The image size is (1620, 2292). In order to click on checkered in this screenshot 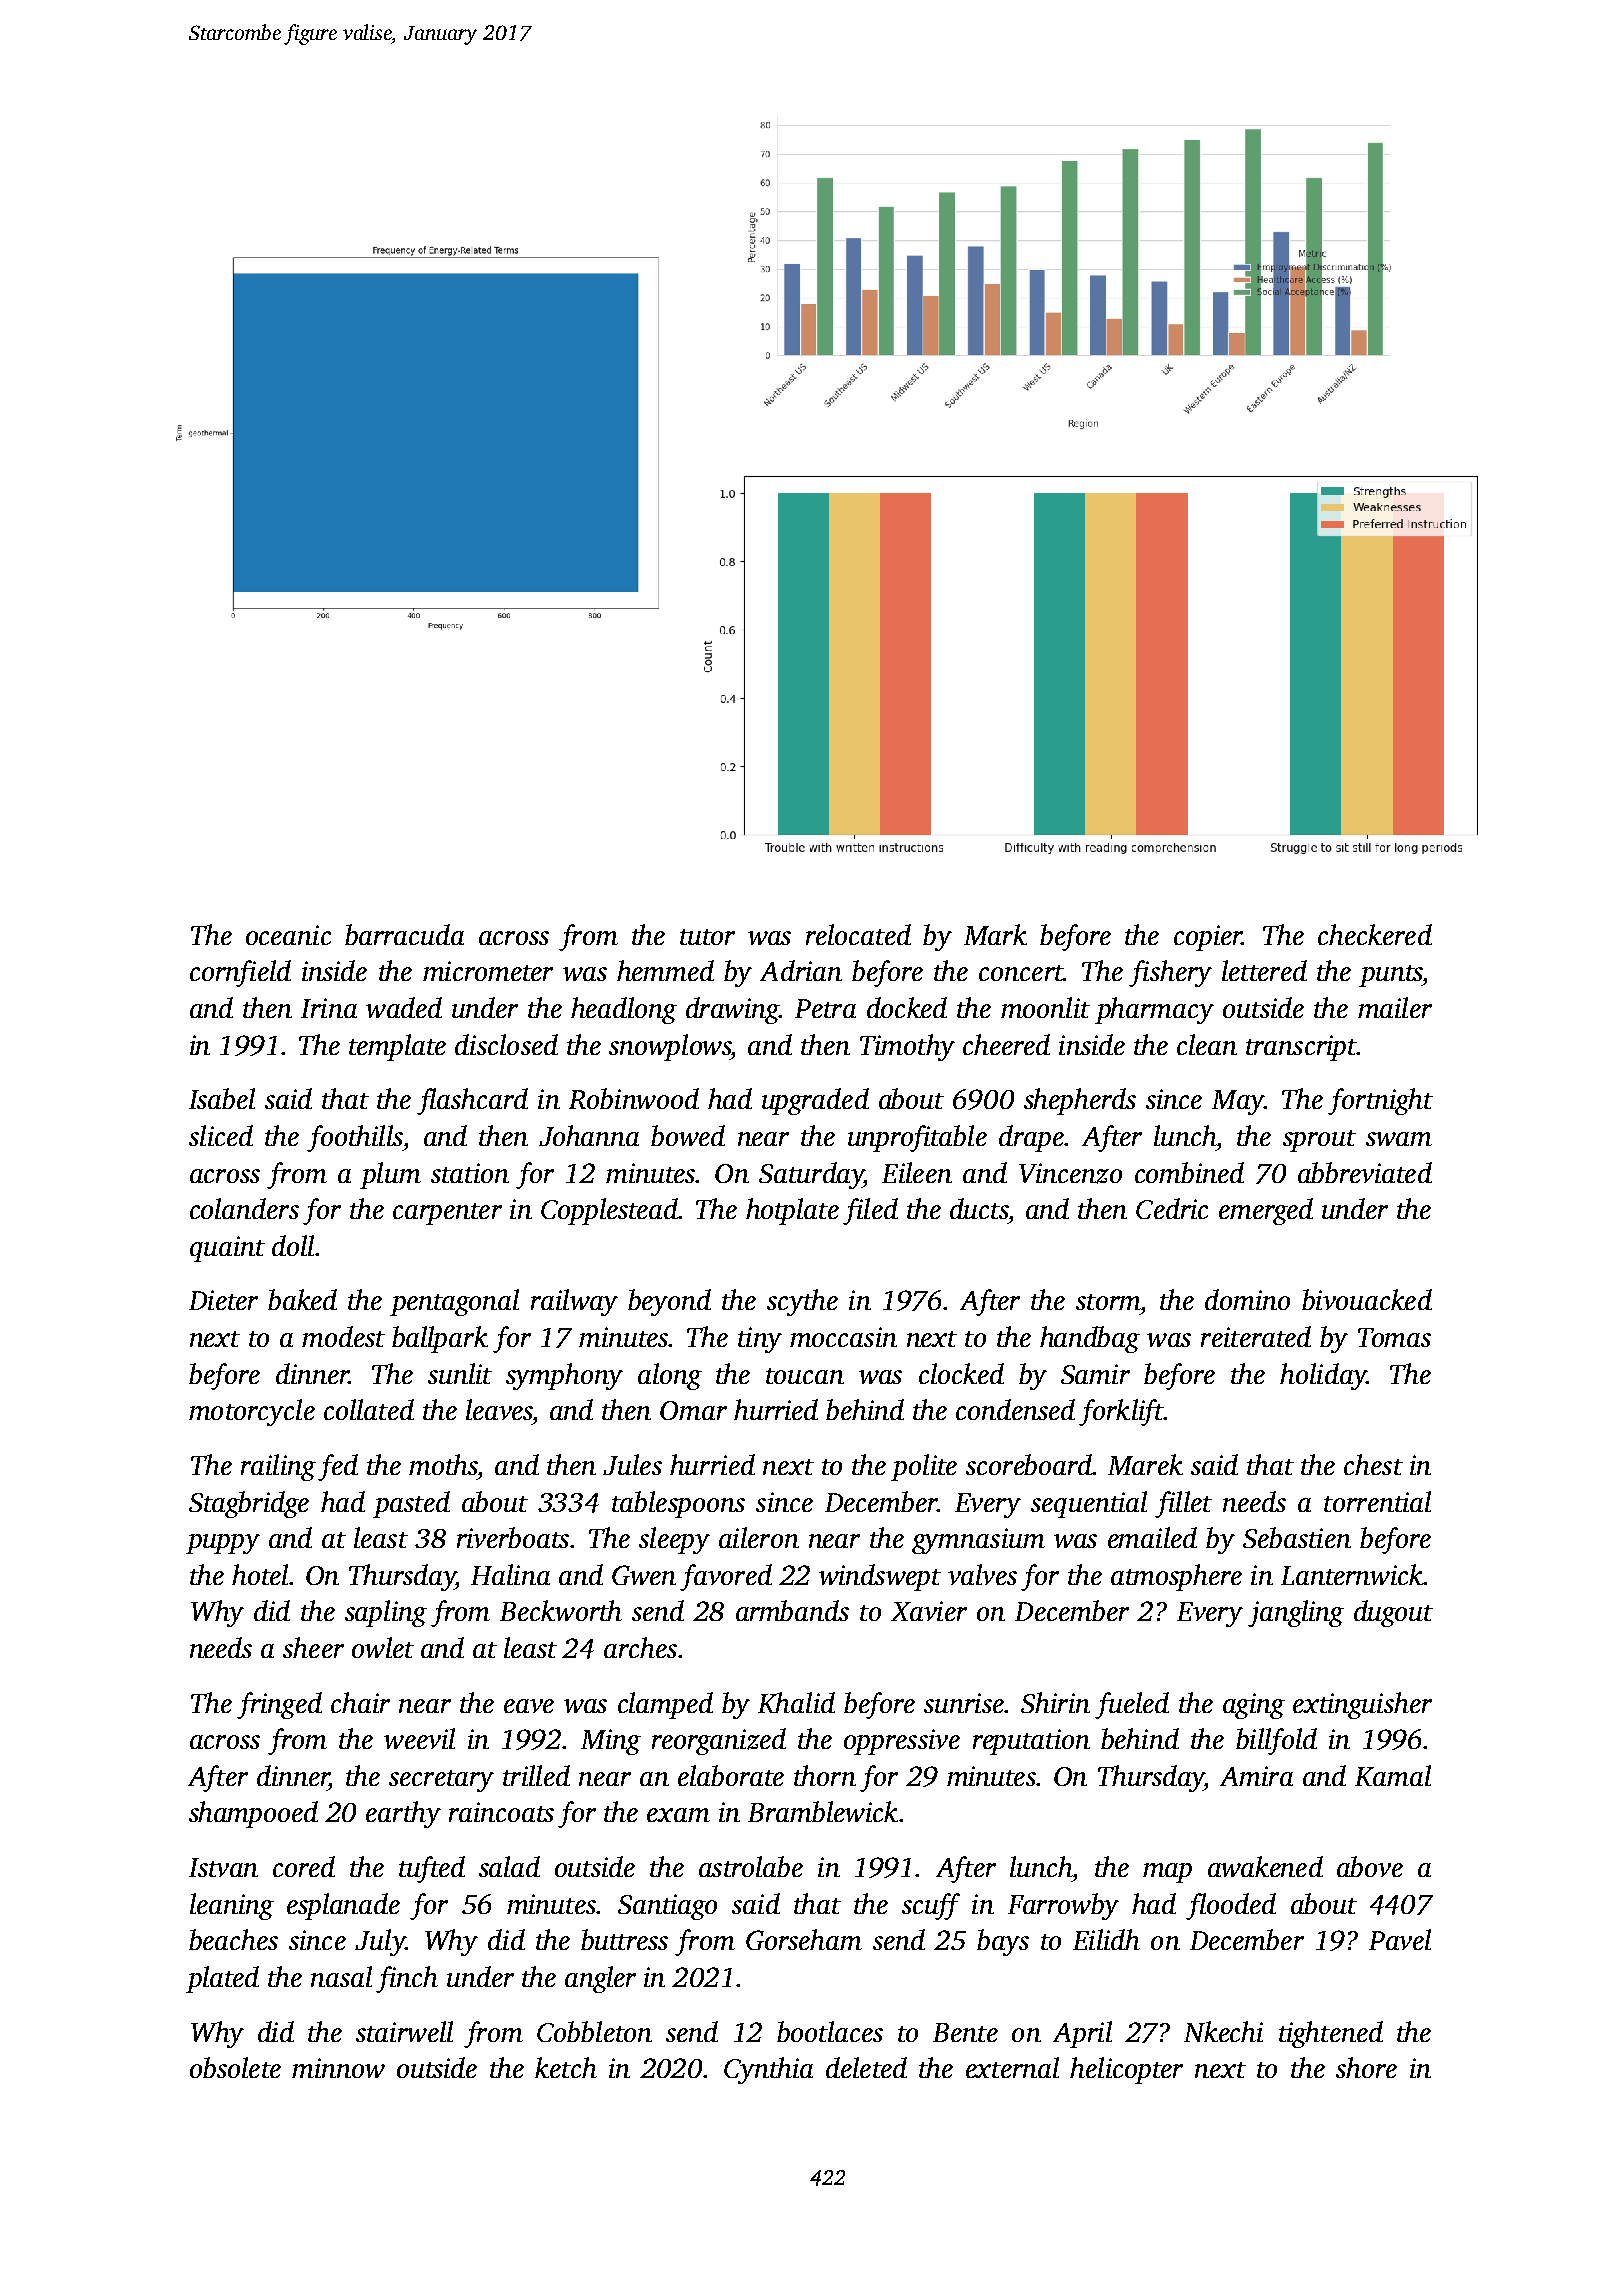, I will do `click(1375, 934)`.
